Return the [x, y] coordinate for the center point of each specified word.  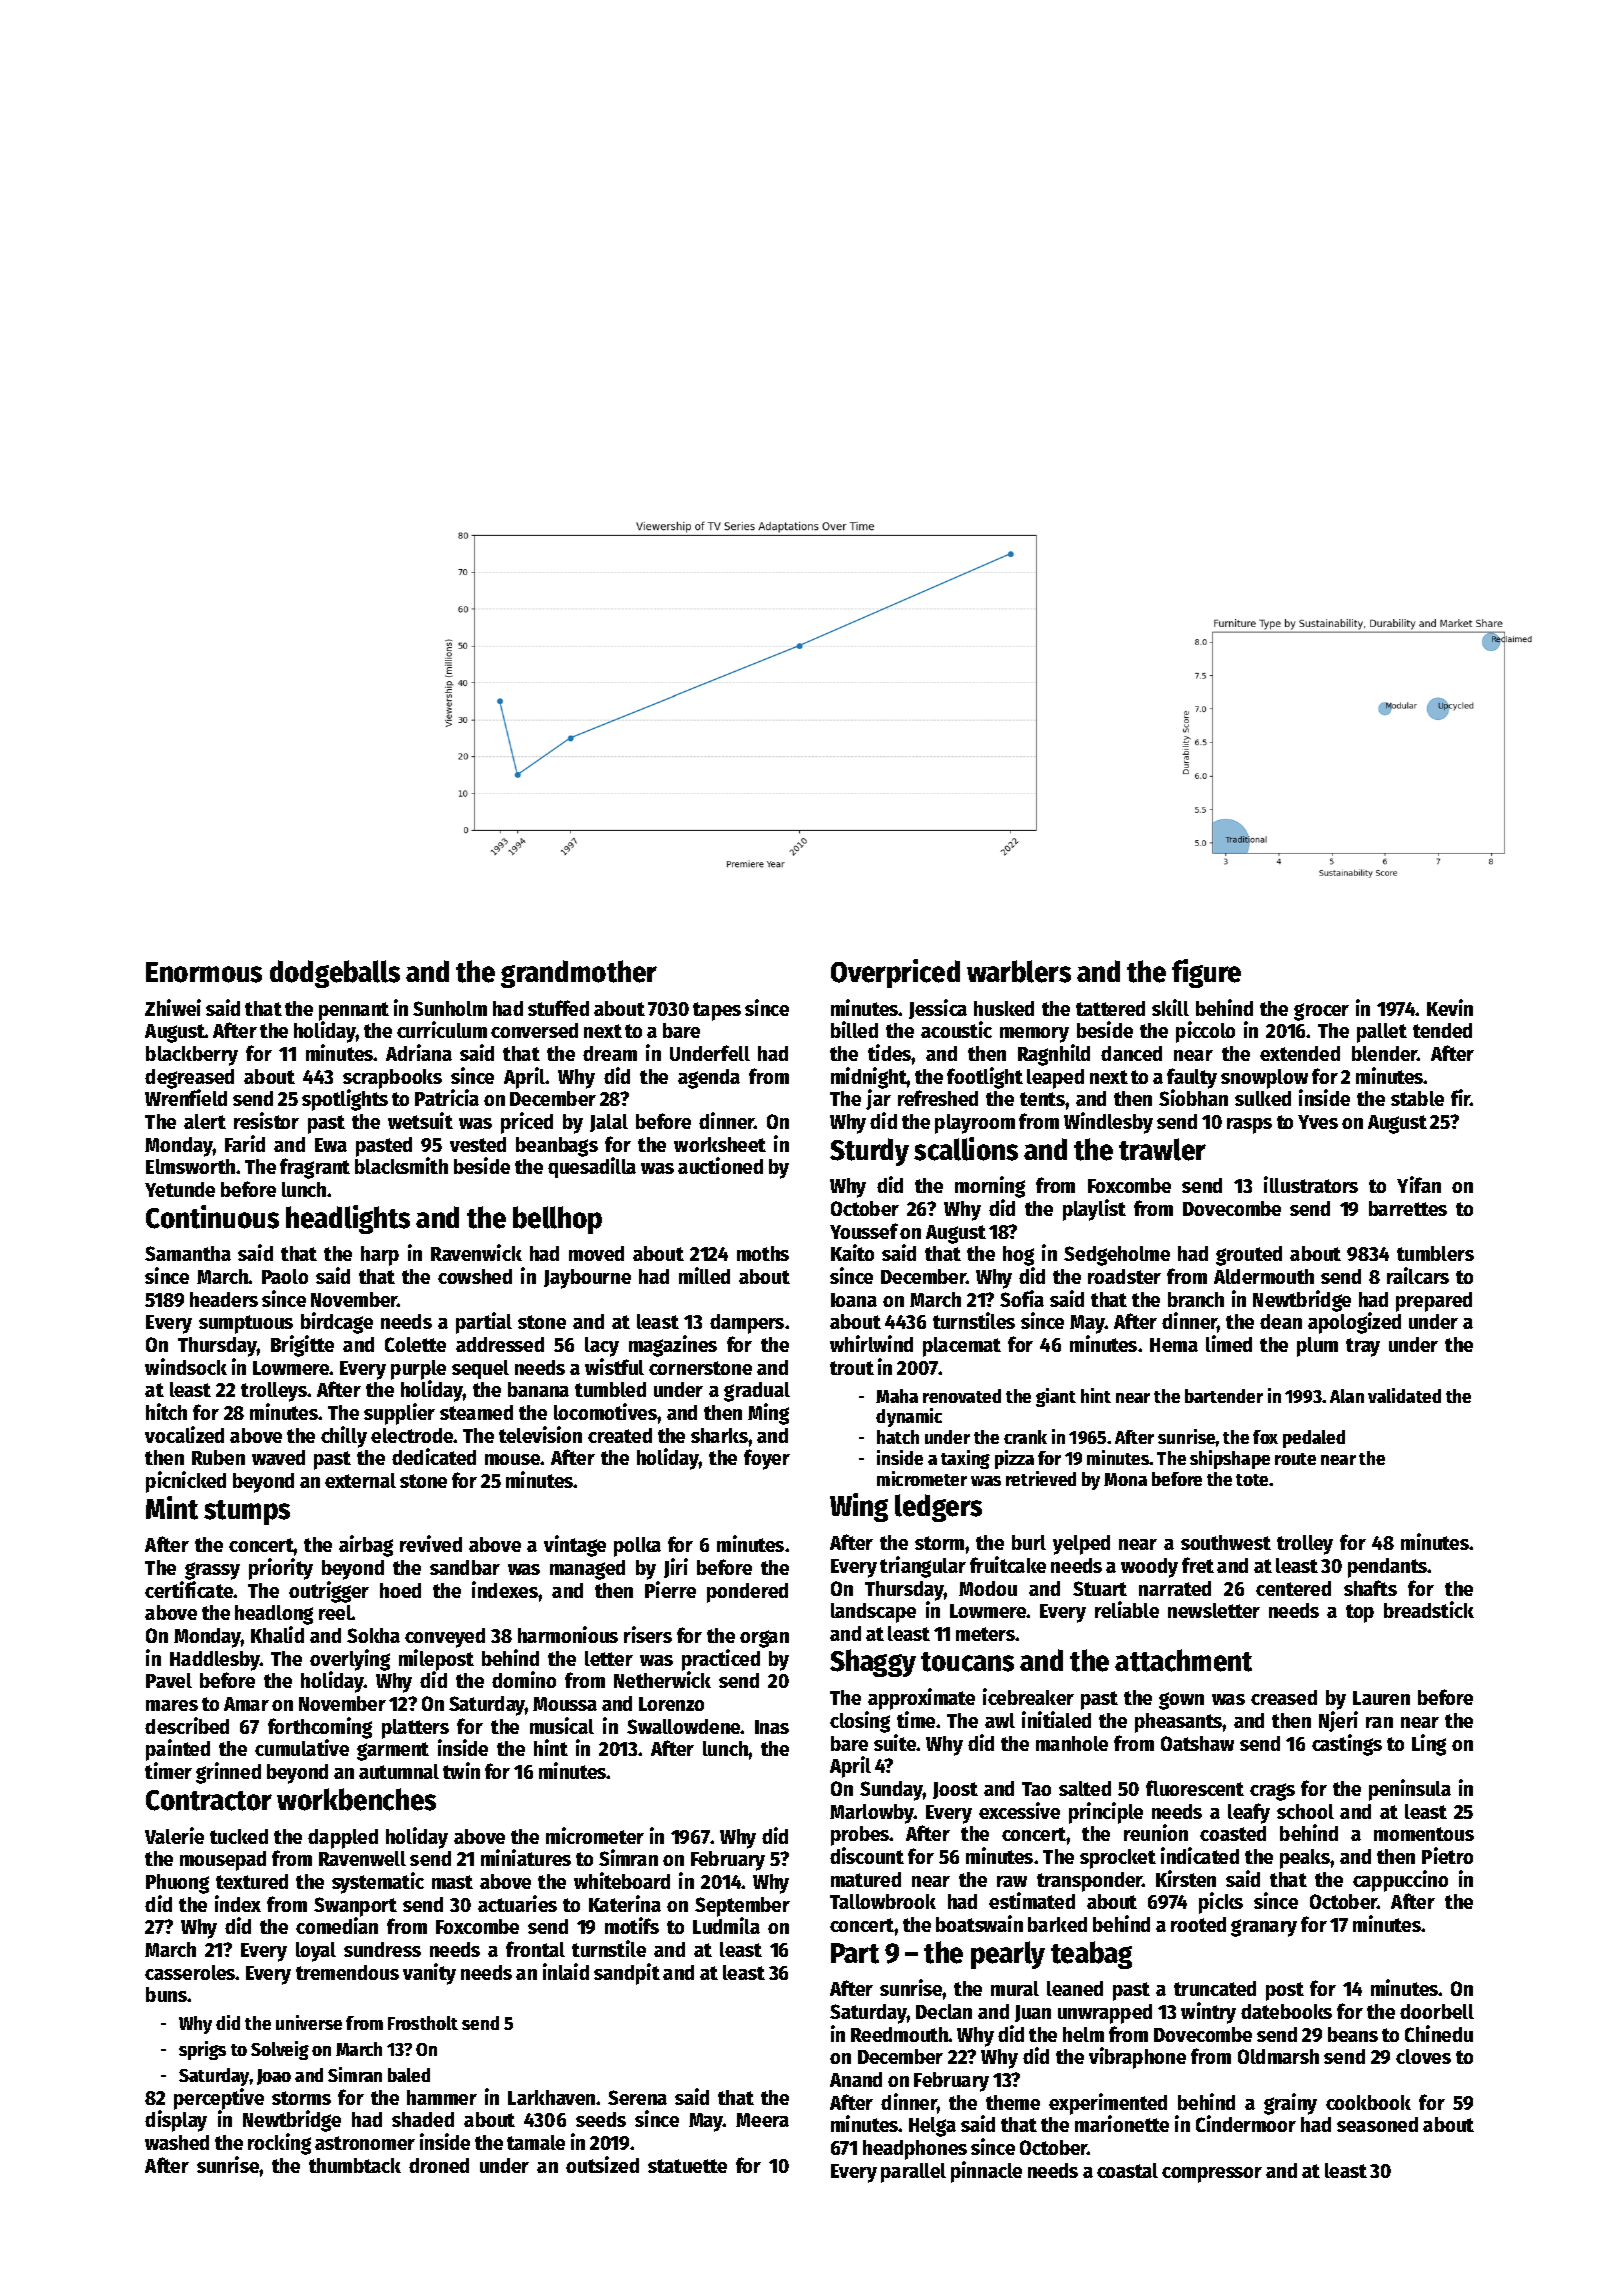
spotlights [345, 1100]
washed [177, 2142]
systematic [378, 1883]
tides [890, 1052]
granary [1264, 1928]
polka [637, 1547]
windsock [186, 1366]
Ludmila [726, 1925]
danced [1131, 1053]
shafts [1370, 1588]
